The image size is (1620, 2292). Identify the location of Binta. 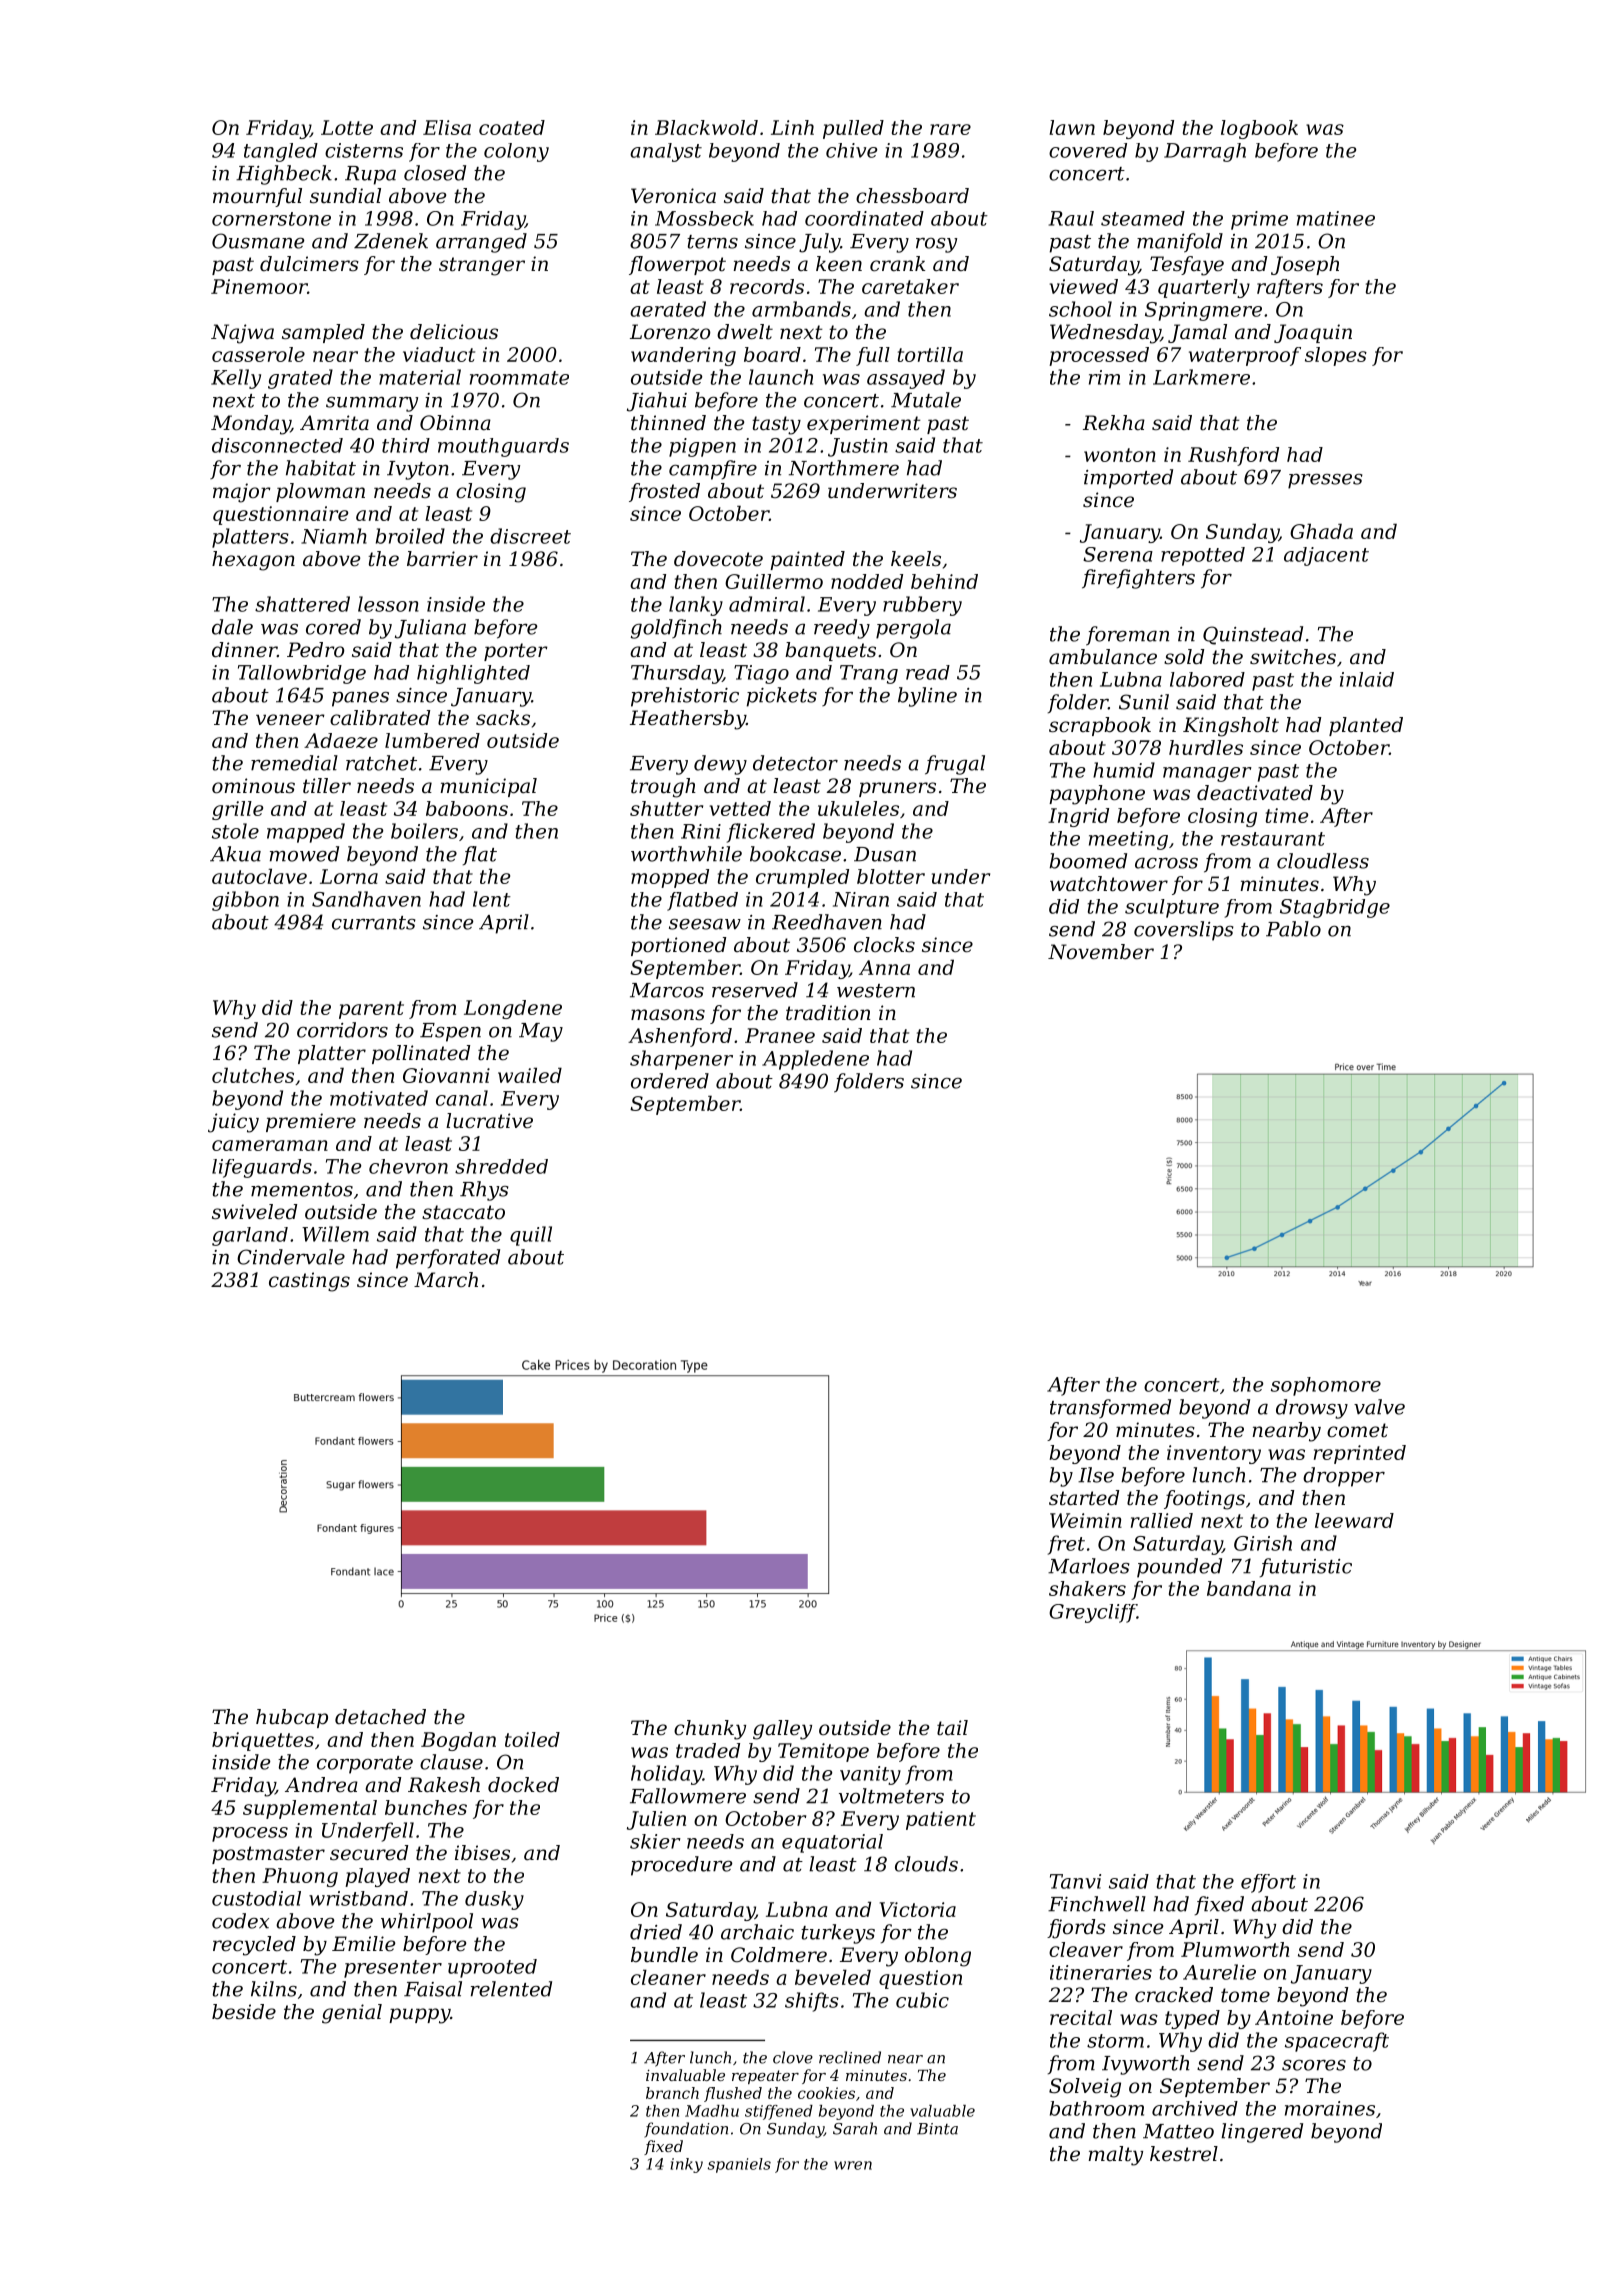
(937, 2129).
